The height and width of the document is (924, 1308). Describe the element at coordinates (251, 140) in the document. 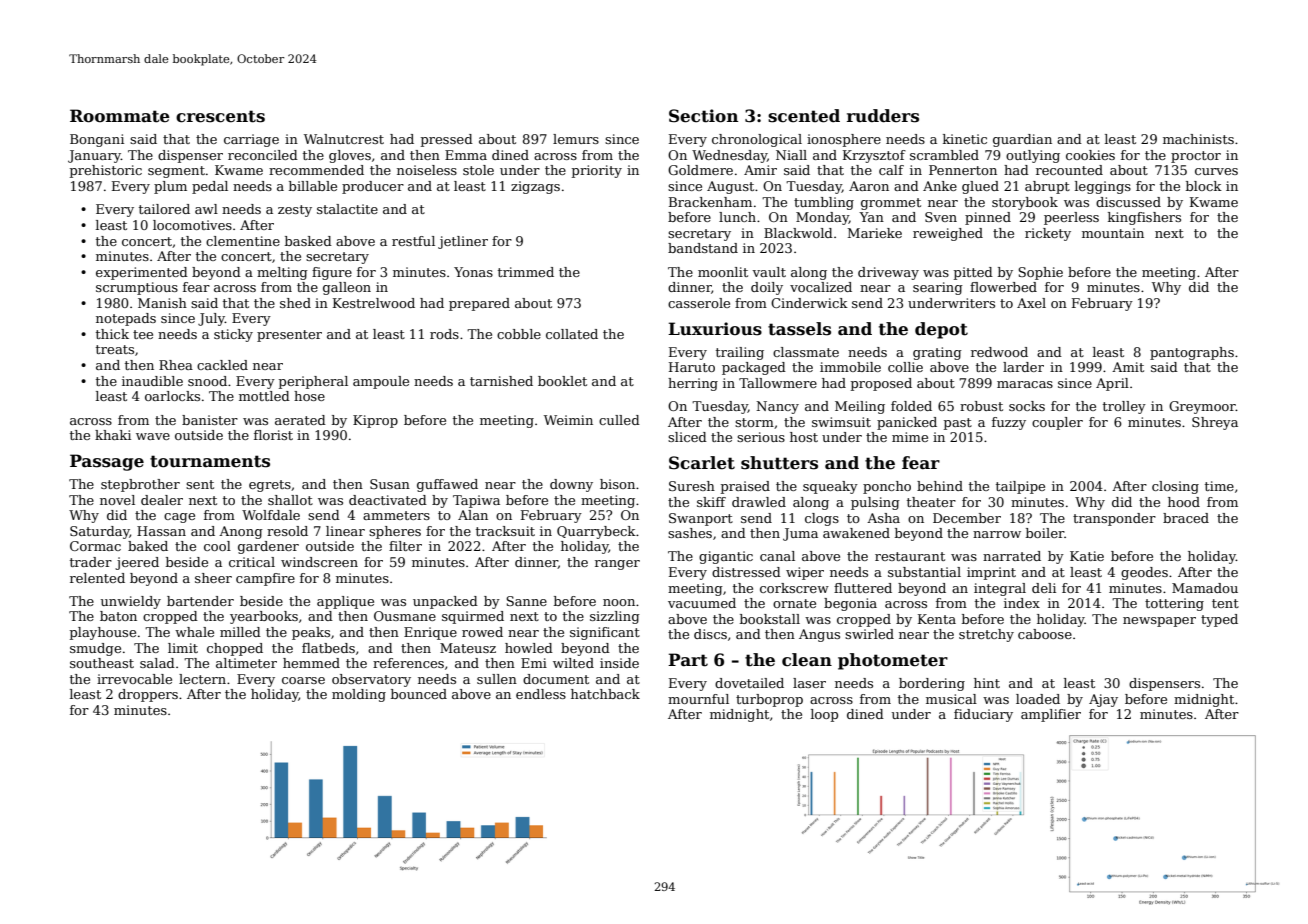

I see `carriage` at that location.
